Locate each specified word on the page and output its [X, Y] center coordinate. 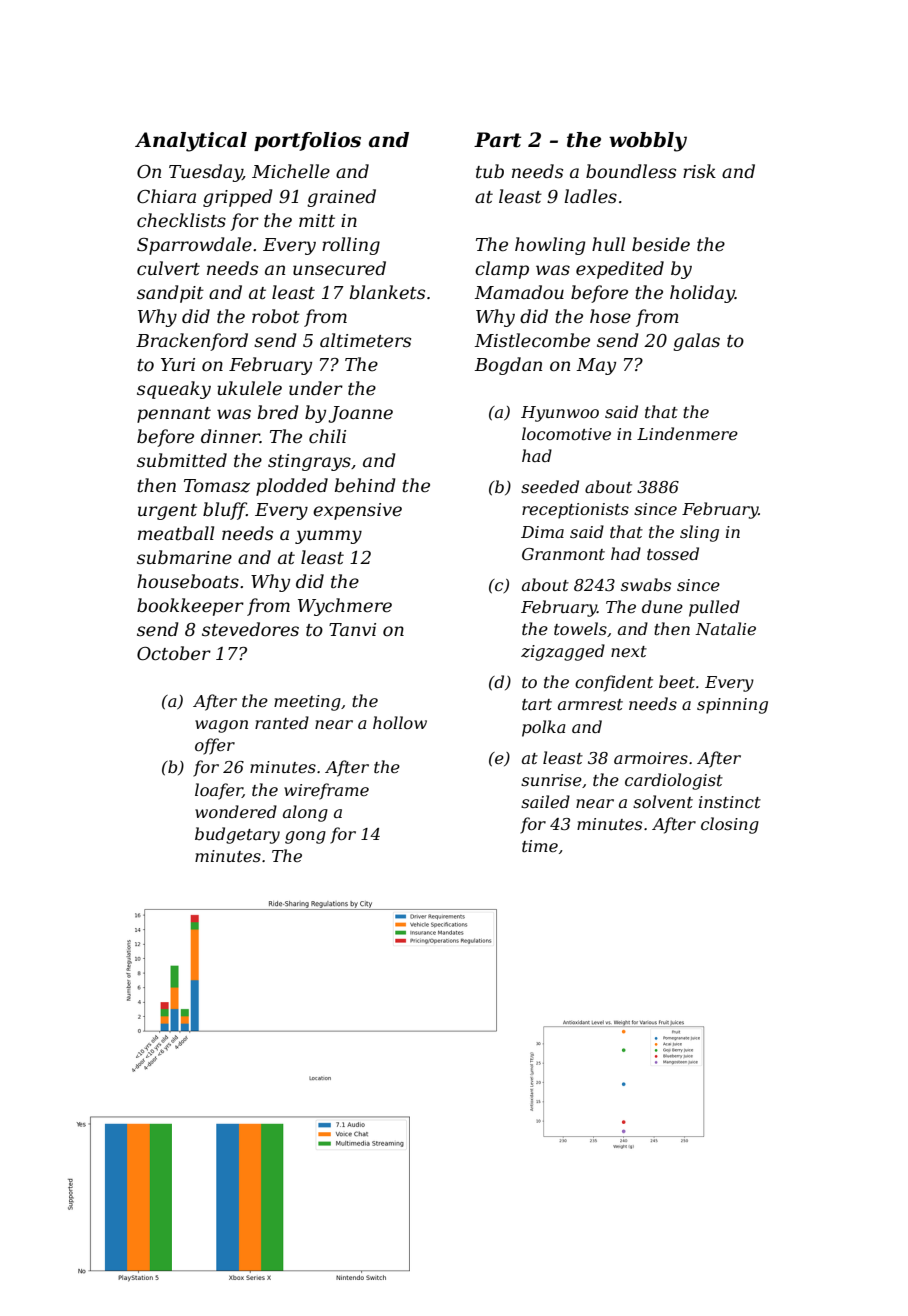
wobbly [648, 142]
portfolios [307, 141]
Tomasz [217, 486]
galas [696, 342]
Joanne [360, 414]
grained [341, 198]
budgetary [237, 835]
